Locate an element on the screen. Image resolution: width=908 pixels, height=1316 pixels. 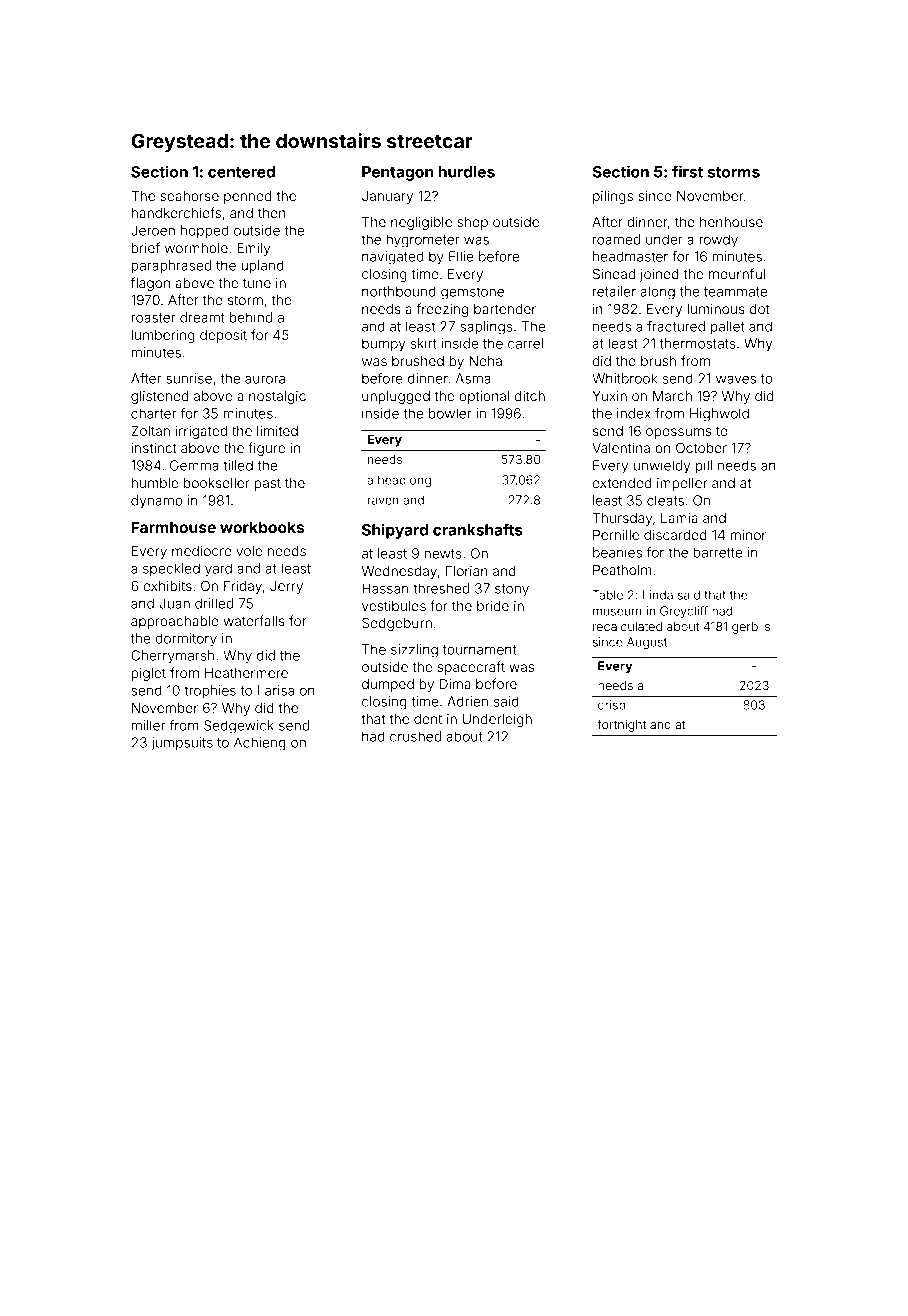
irrigated is located at coordinates (201, 432).
